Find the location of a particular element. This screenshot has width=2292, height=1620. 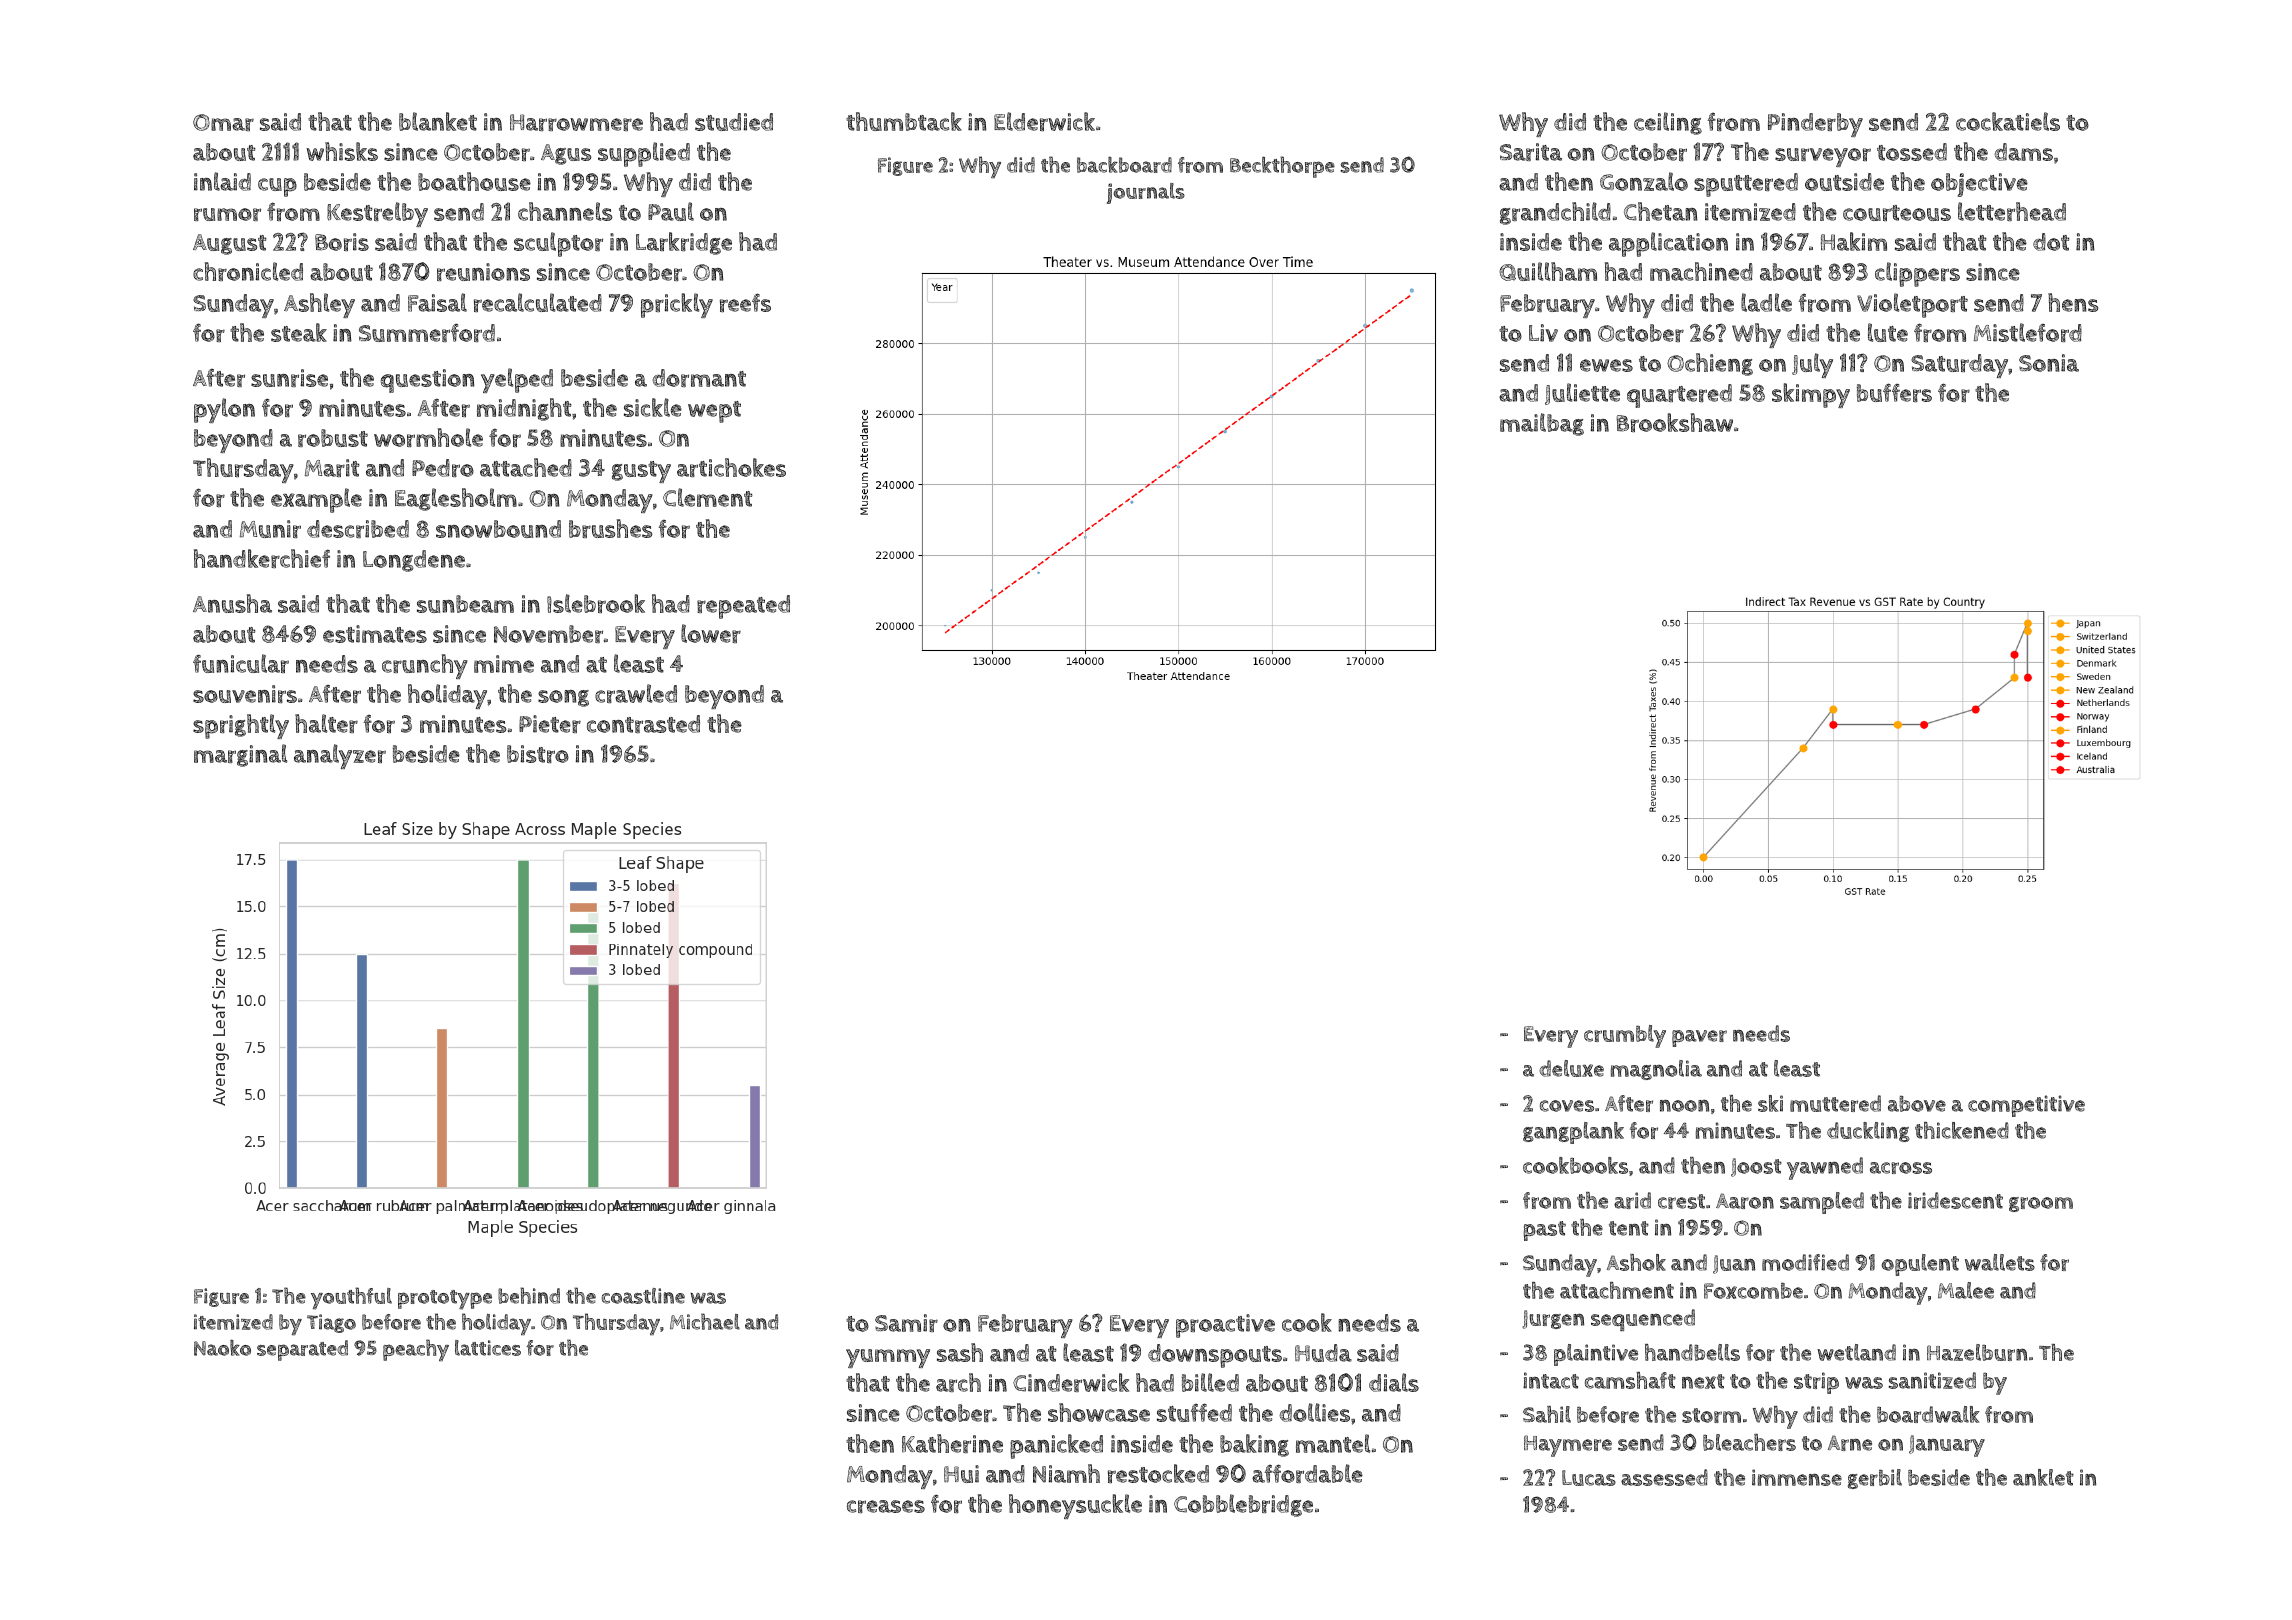

bistro is located at coordinates (538, 754).
